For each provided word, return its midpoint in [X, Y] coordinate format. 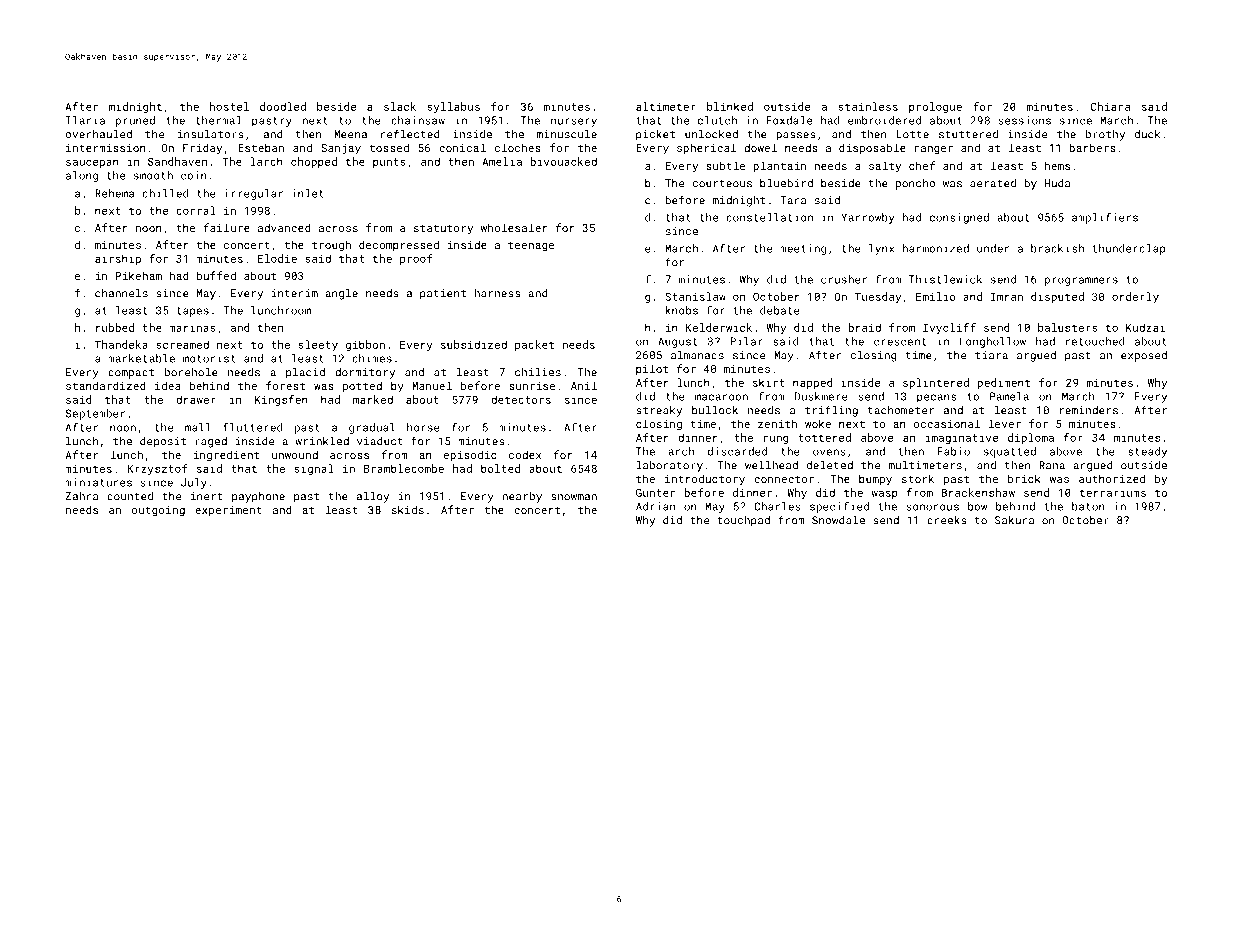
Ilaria [85, 120]
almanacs [697, 355]
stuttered [968, 134]
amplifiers [1105, 218]
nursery [574, 122]
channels [121, 293]
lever [1004, 423]
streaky [659, 411]
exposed [1144, 356]
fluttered [252, 427]
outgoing [158, 511]
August [677, 342]
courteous [722, 184]
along [82, 176]
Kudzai [1146, 327]
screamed [182, 344]
